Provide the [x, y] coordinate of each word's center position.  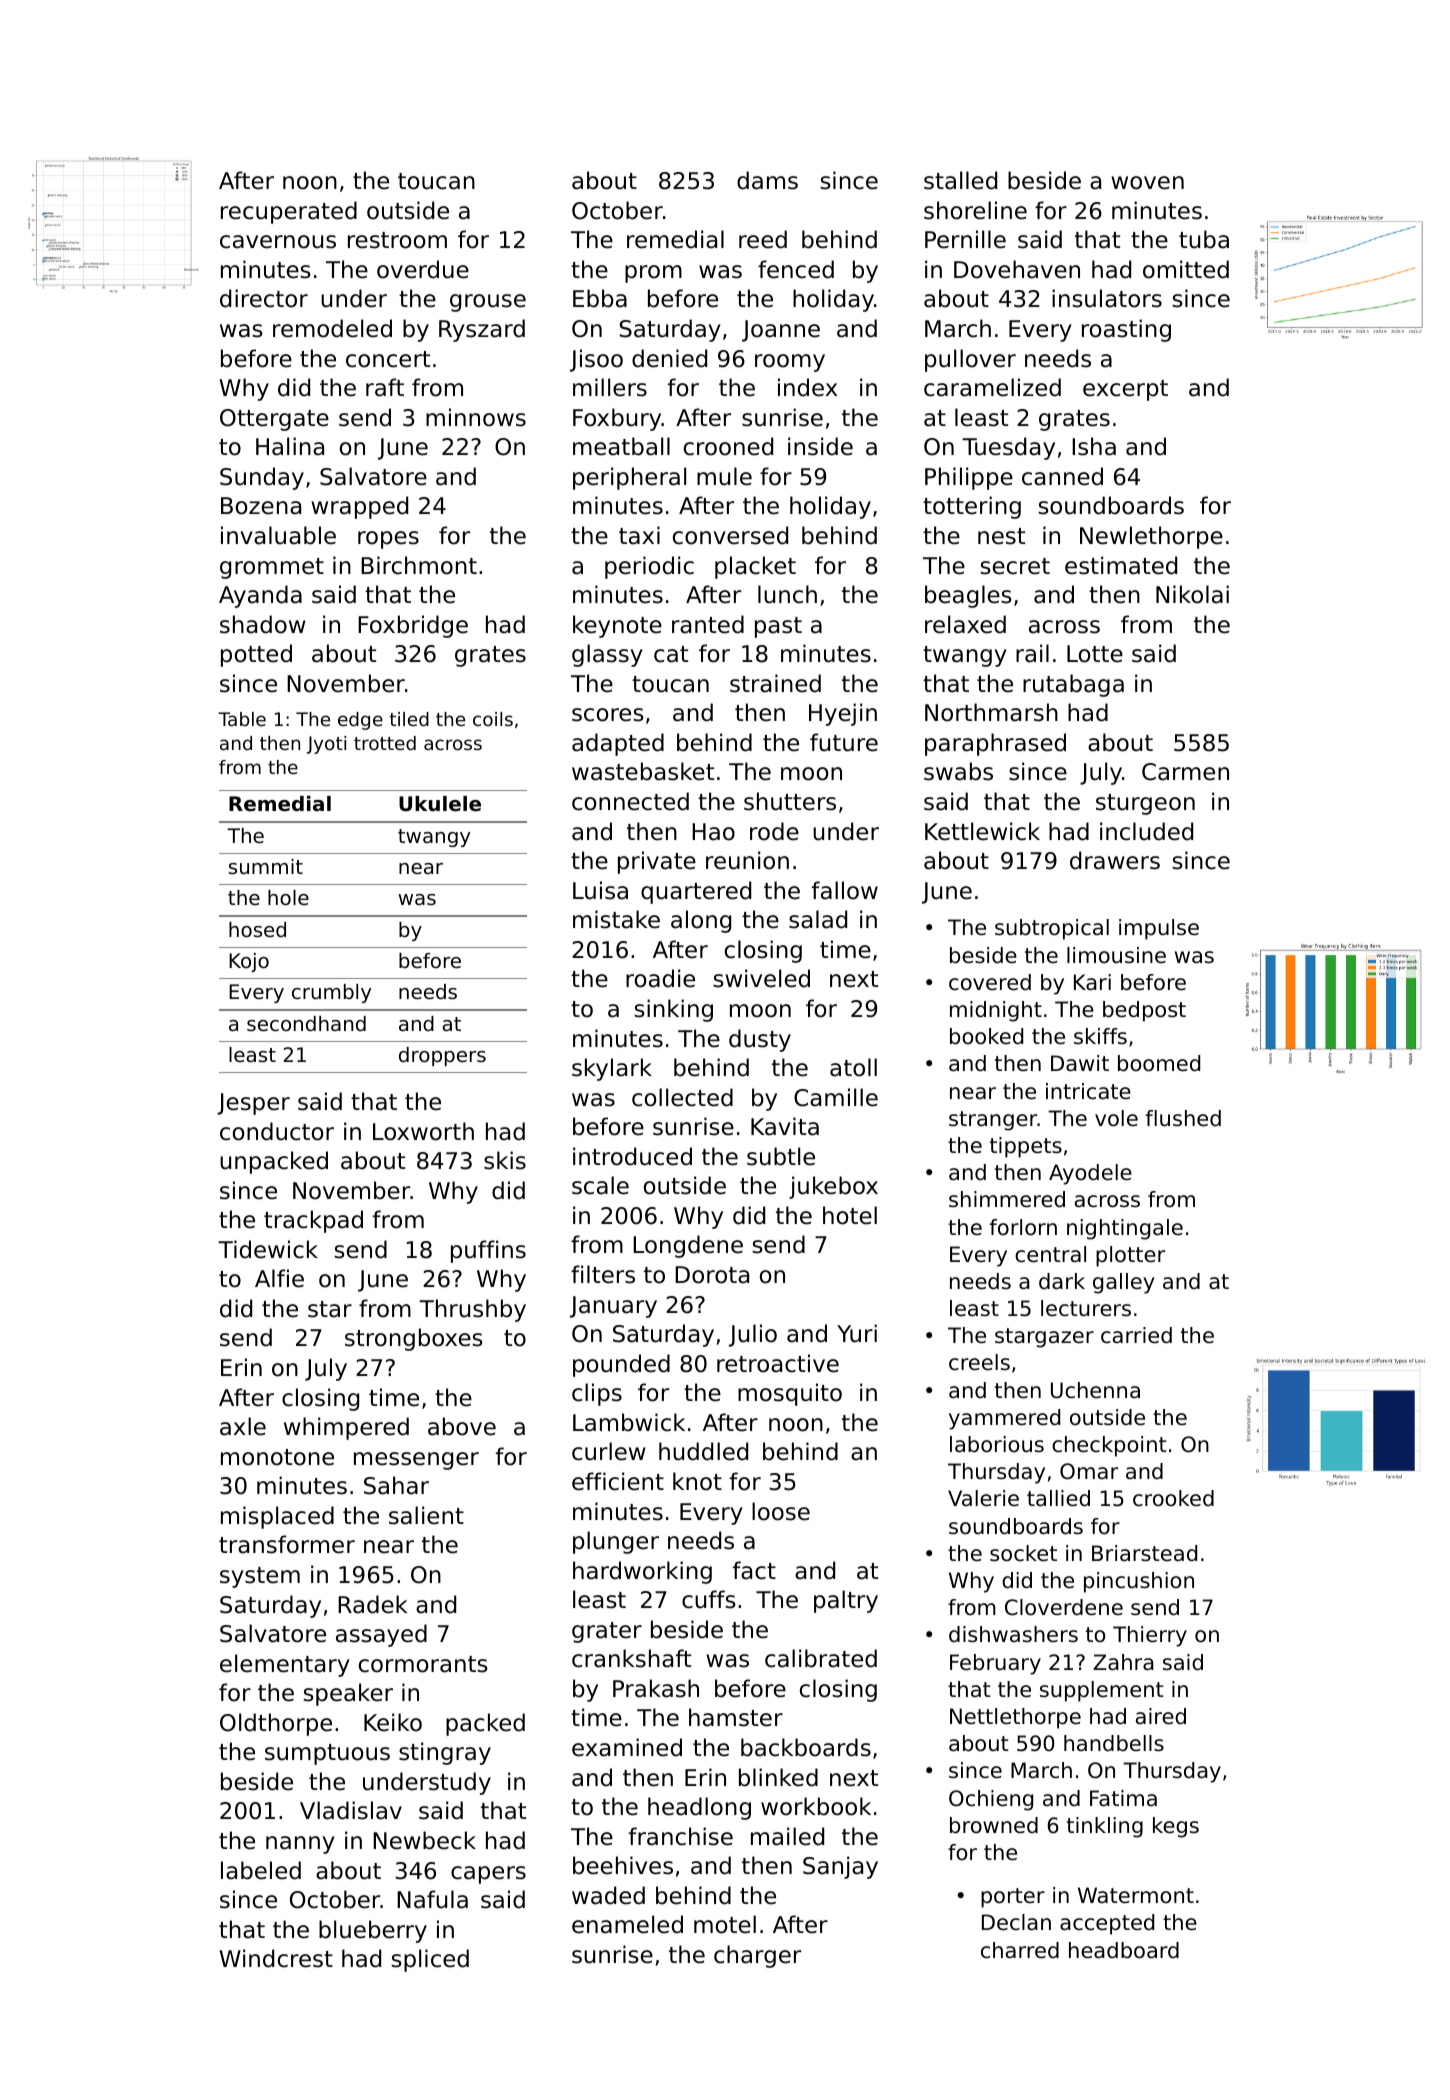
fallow [845, 890]
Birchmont [419, 565]
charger [757, 1956]
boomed [1159, 1063]
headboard [1124, 1950]
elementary [285, 1665]
